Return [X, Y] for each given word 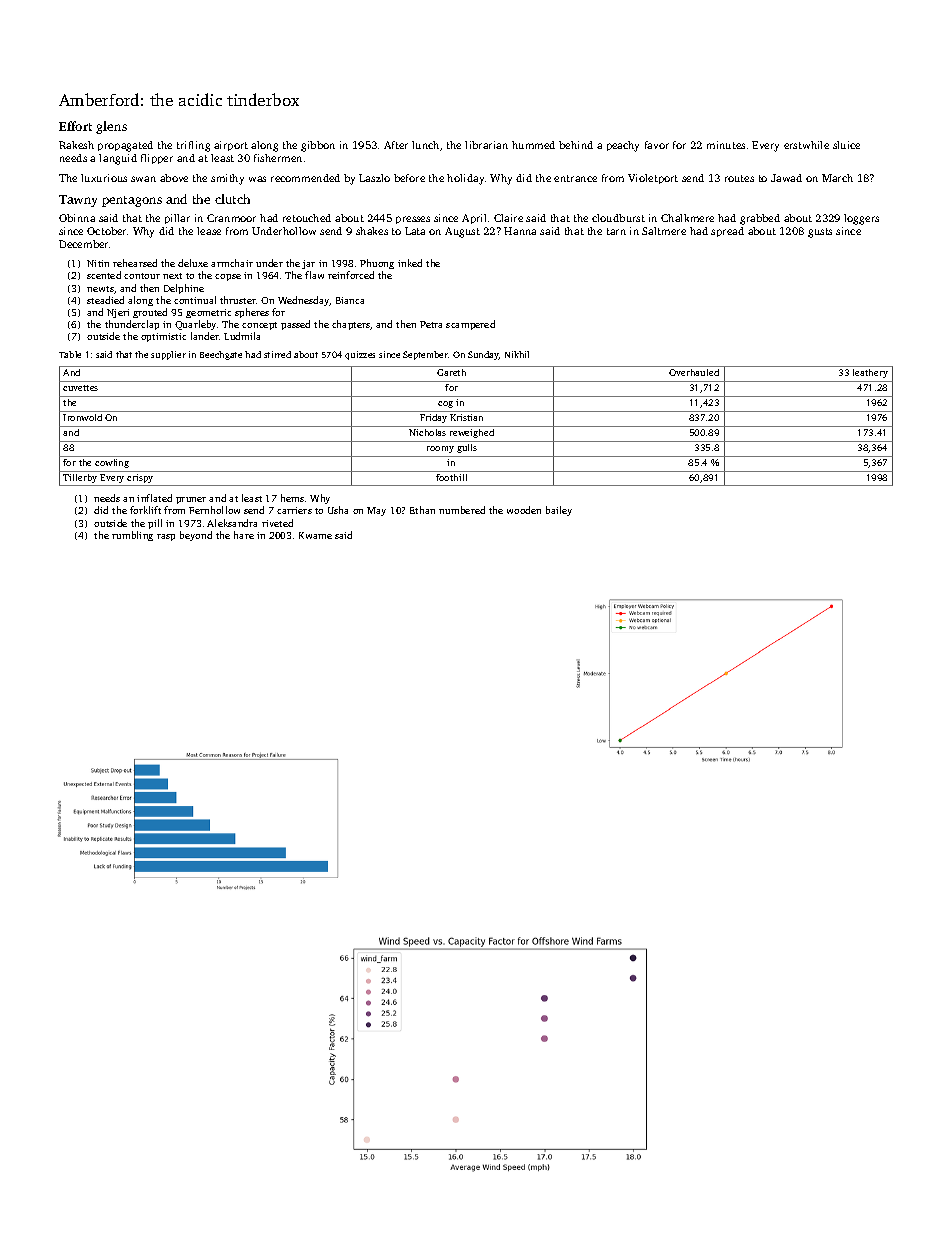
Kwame [315, 535]
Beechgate [221, 355]
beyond [196, 536]
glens [111, 127]
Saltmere [664, 231]
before [409, 178]
